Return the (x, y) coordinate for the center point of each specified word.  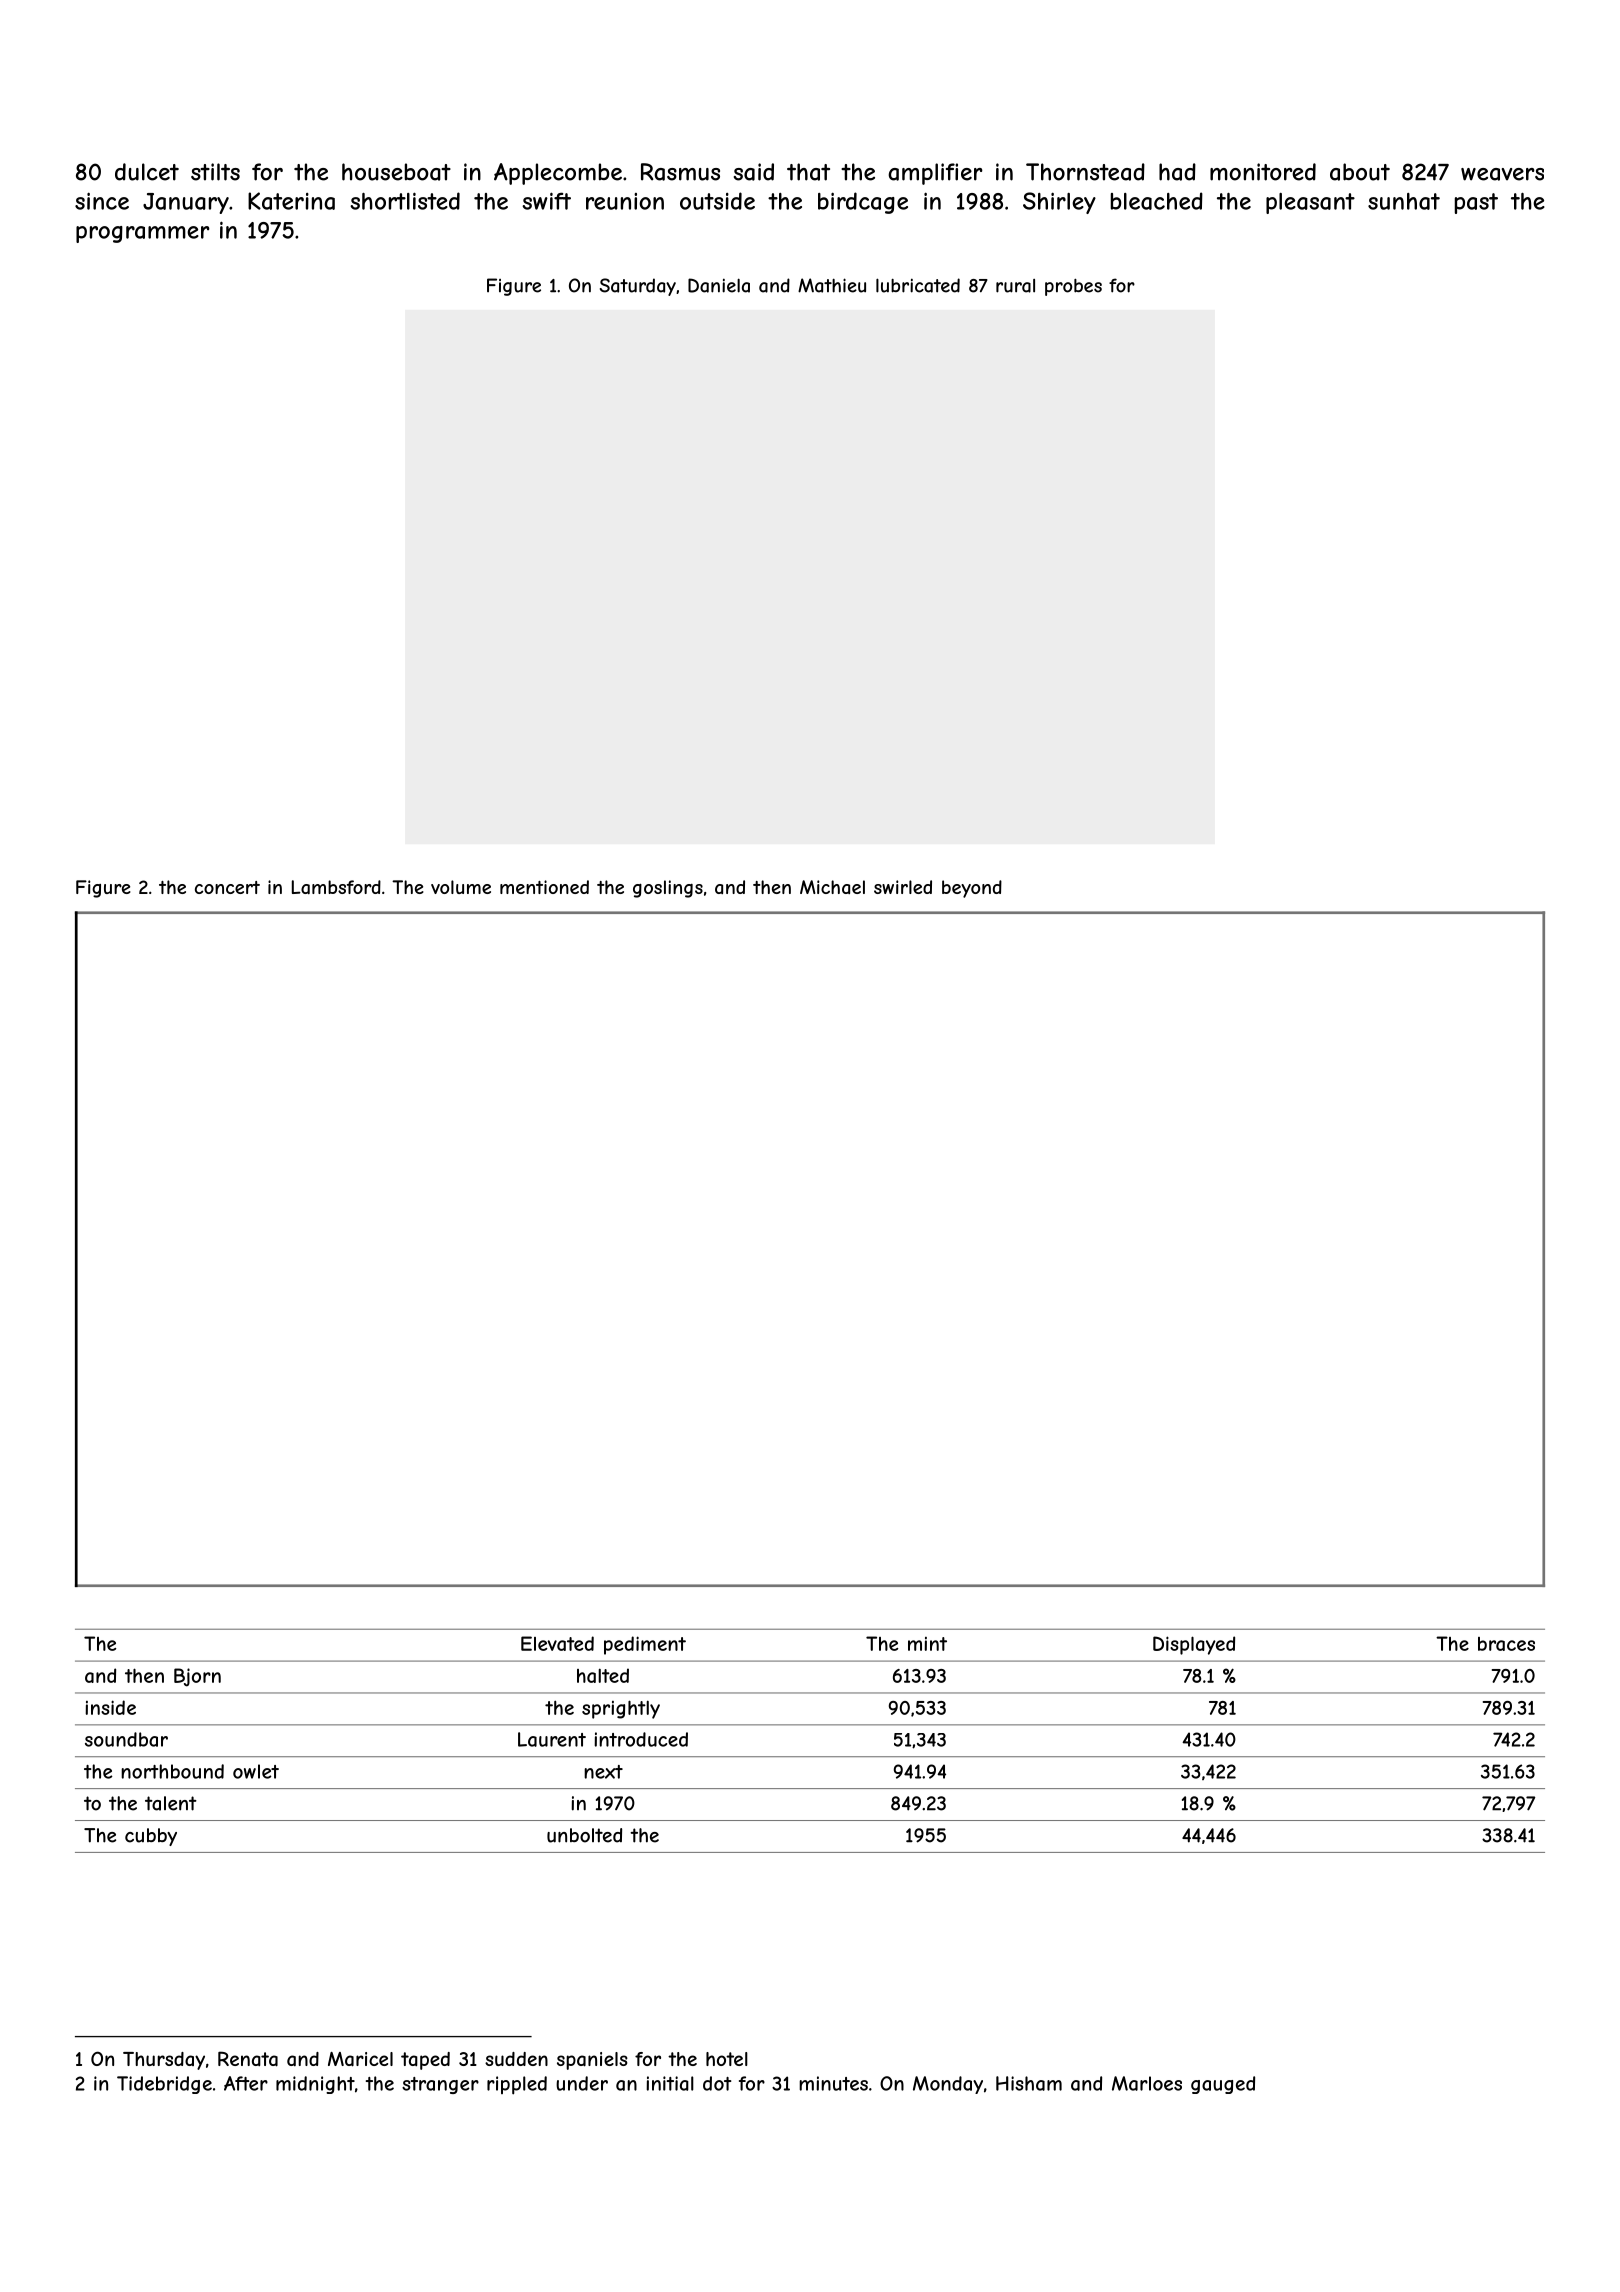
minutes (833, 2083)
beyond (972, 889)
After (246, 2083)
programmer (143, 234)
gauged (1223, 2085)
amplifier (935, 174)
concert (227, 887)
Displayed (1194, 1645)
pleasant (1310, 203)
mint (927, 1644)
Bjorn (197, 1677)
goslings (668, 889)
